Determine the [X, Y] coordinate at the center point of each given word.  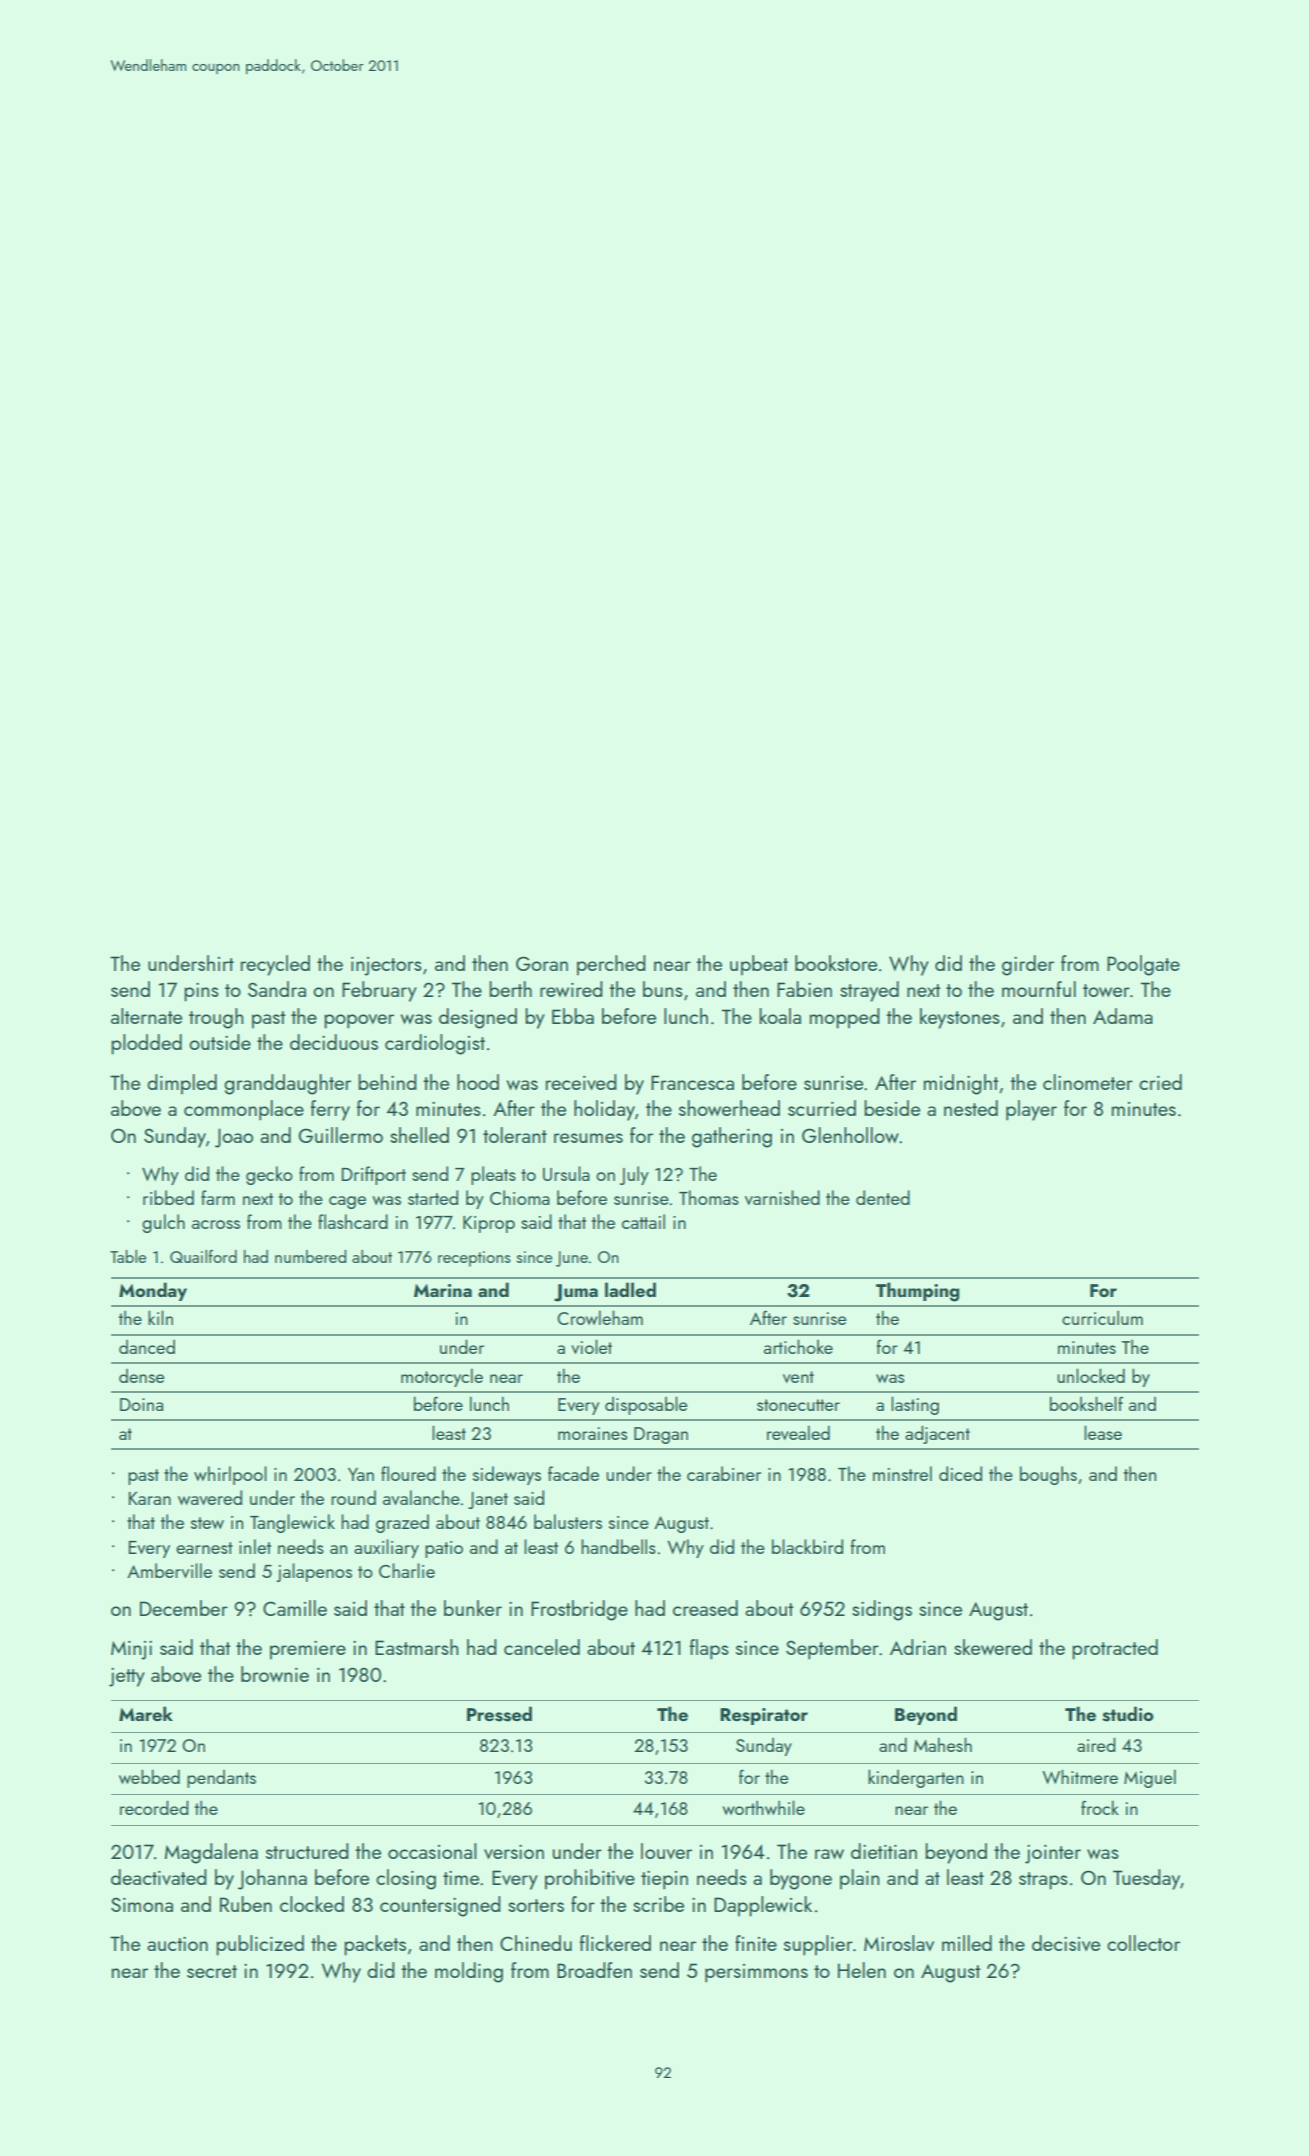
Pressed [499, 1714]
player [1031, 1110]
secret [212, 1971]
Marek [146, 1713]
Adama [1123, 1016]
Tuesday [1147, 1879]
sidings [882, 1610]
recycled [275, 965]
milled [967, 1943]
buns [663, 989]
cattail [643, 1221]
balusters [568, 1521]
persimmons [756, 1973]
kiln [160, 1317]
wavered [210, 1497]
